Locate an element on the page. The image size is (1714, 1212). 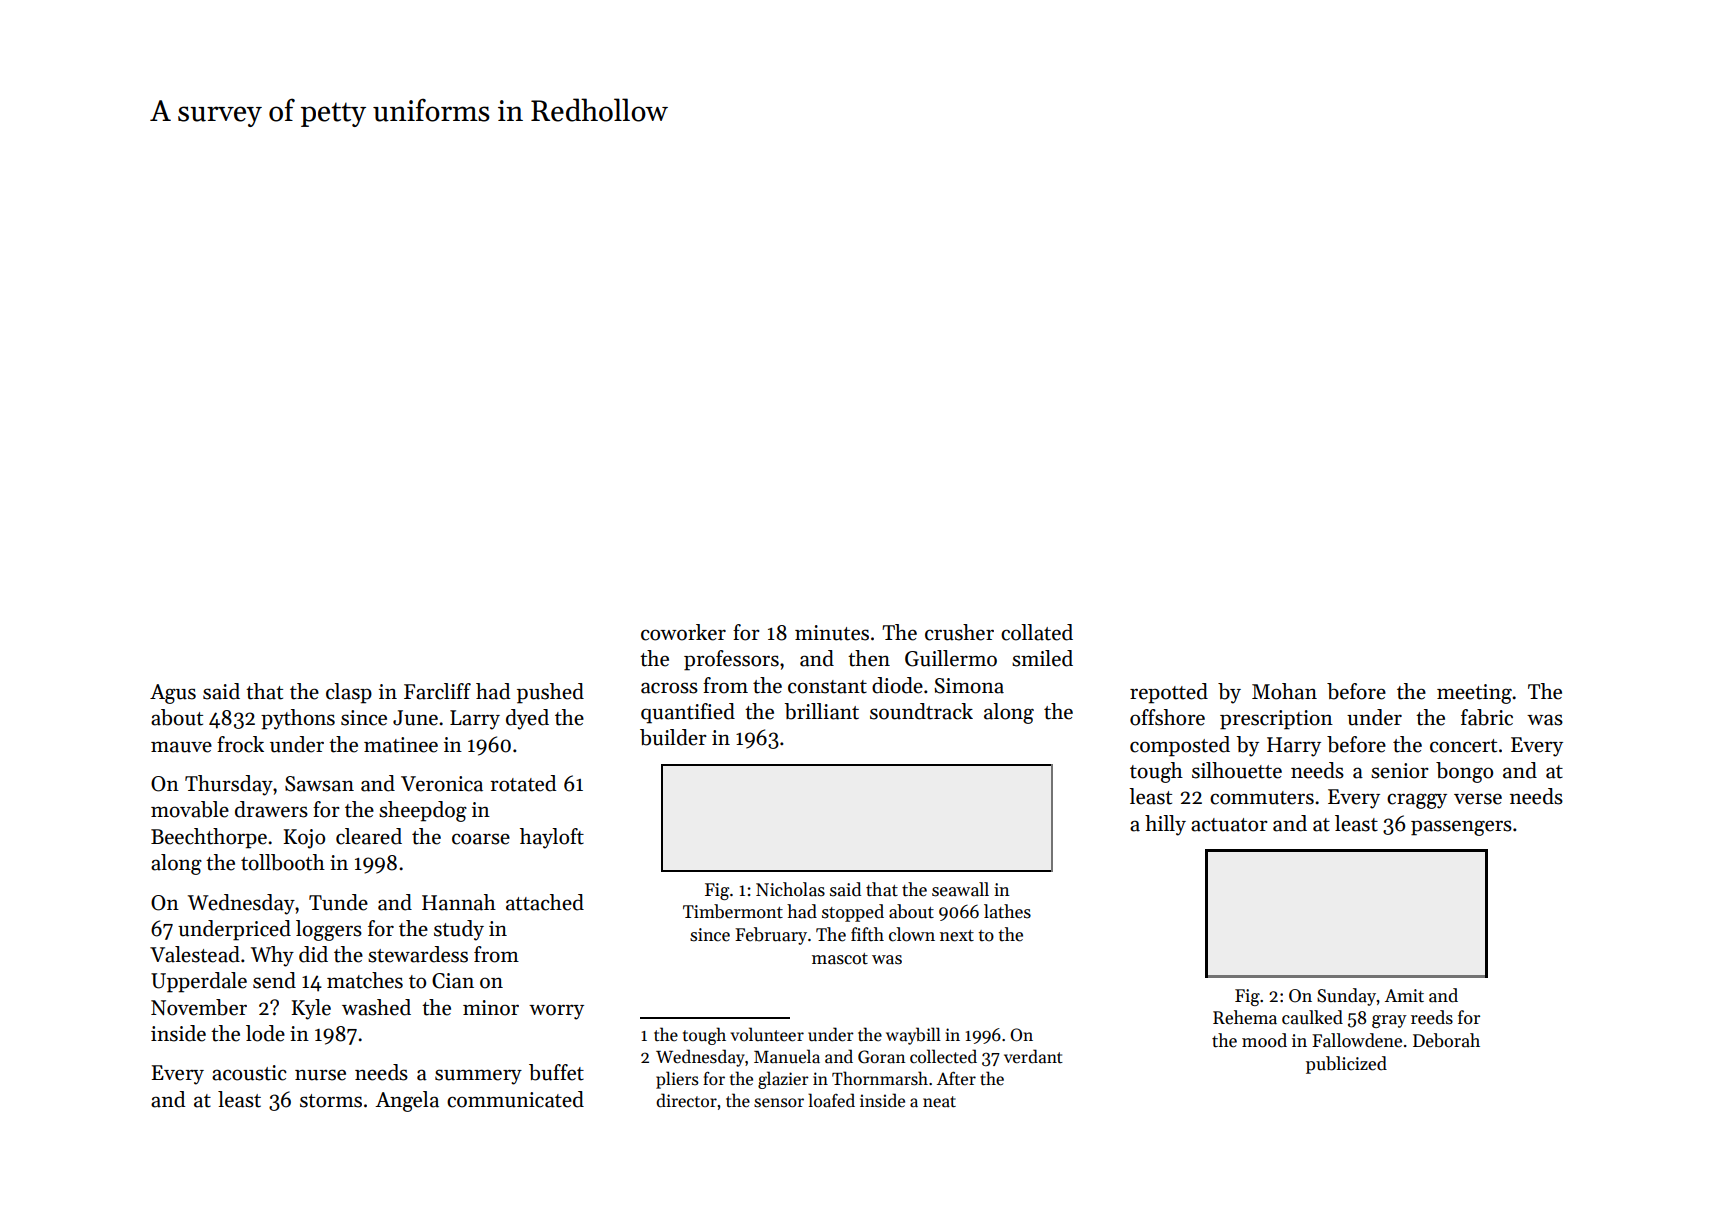
sensor is located at coordinates (779, 1103).
